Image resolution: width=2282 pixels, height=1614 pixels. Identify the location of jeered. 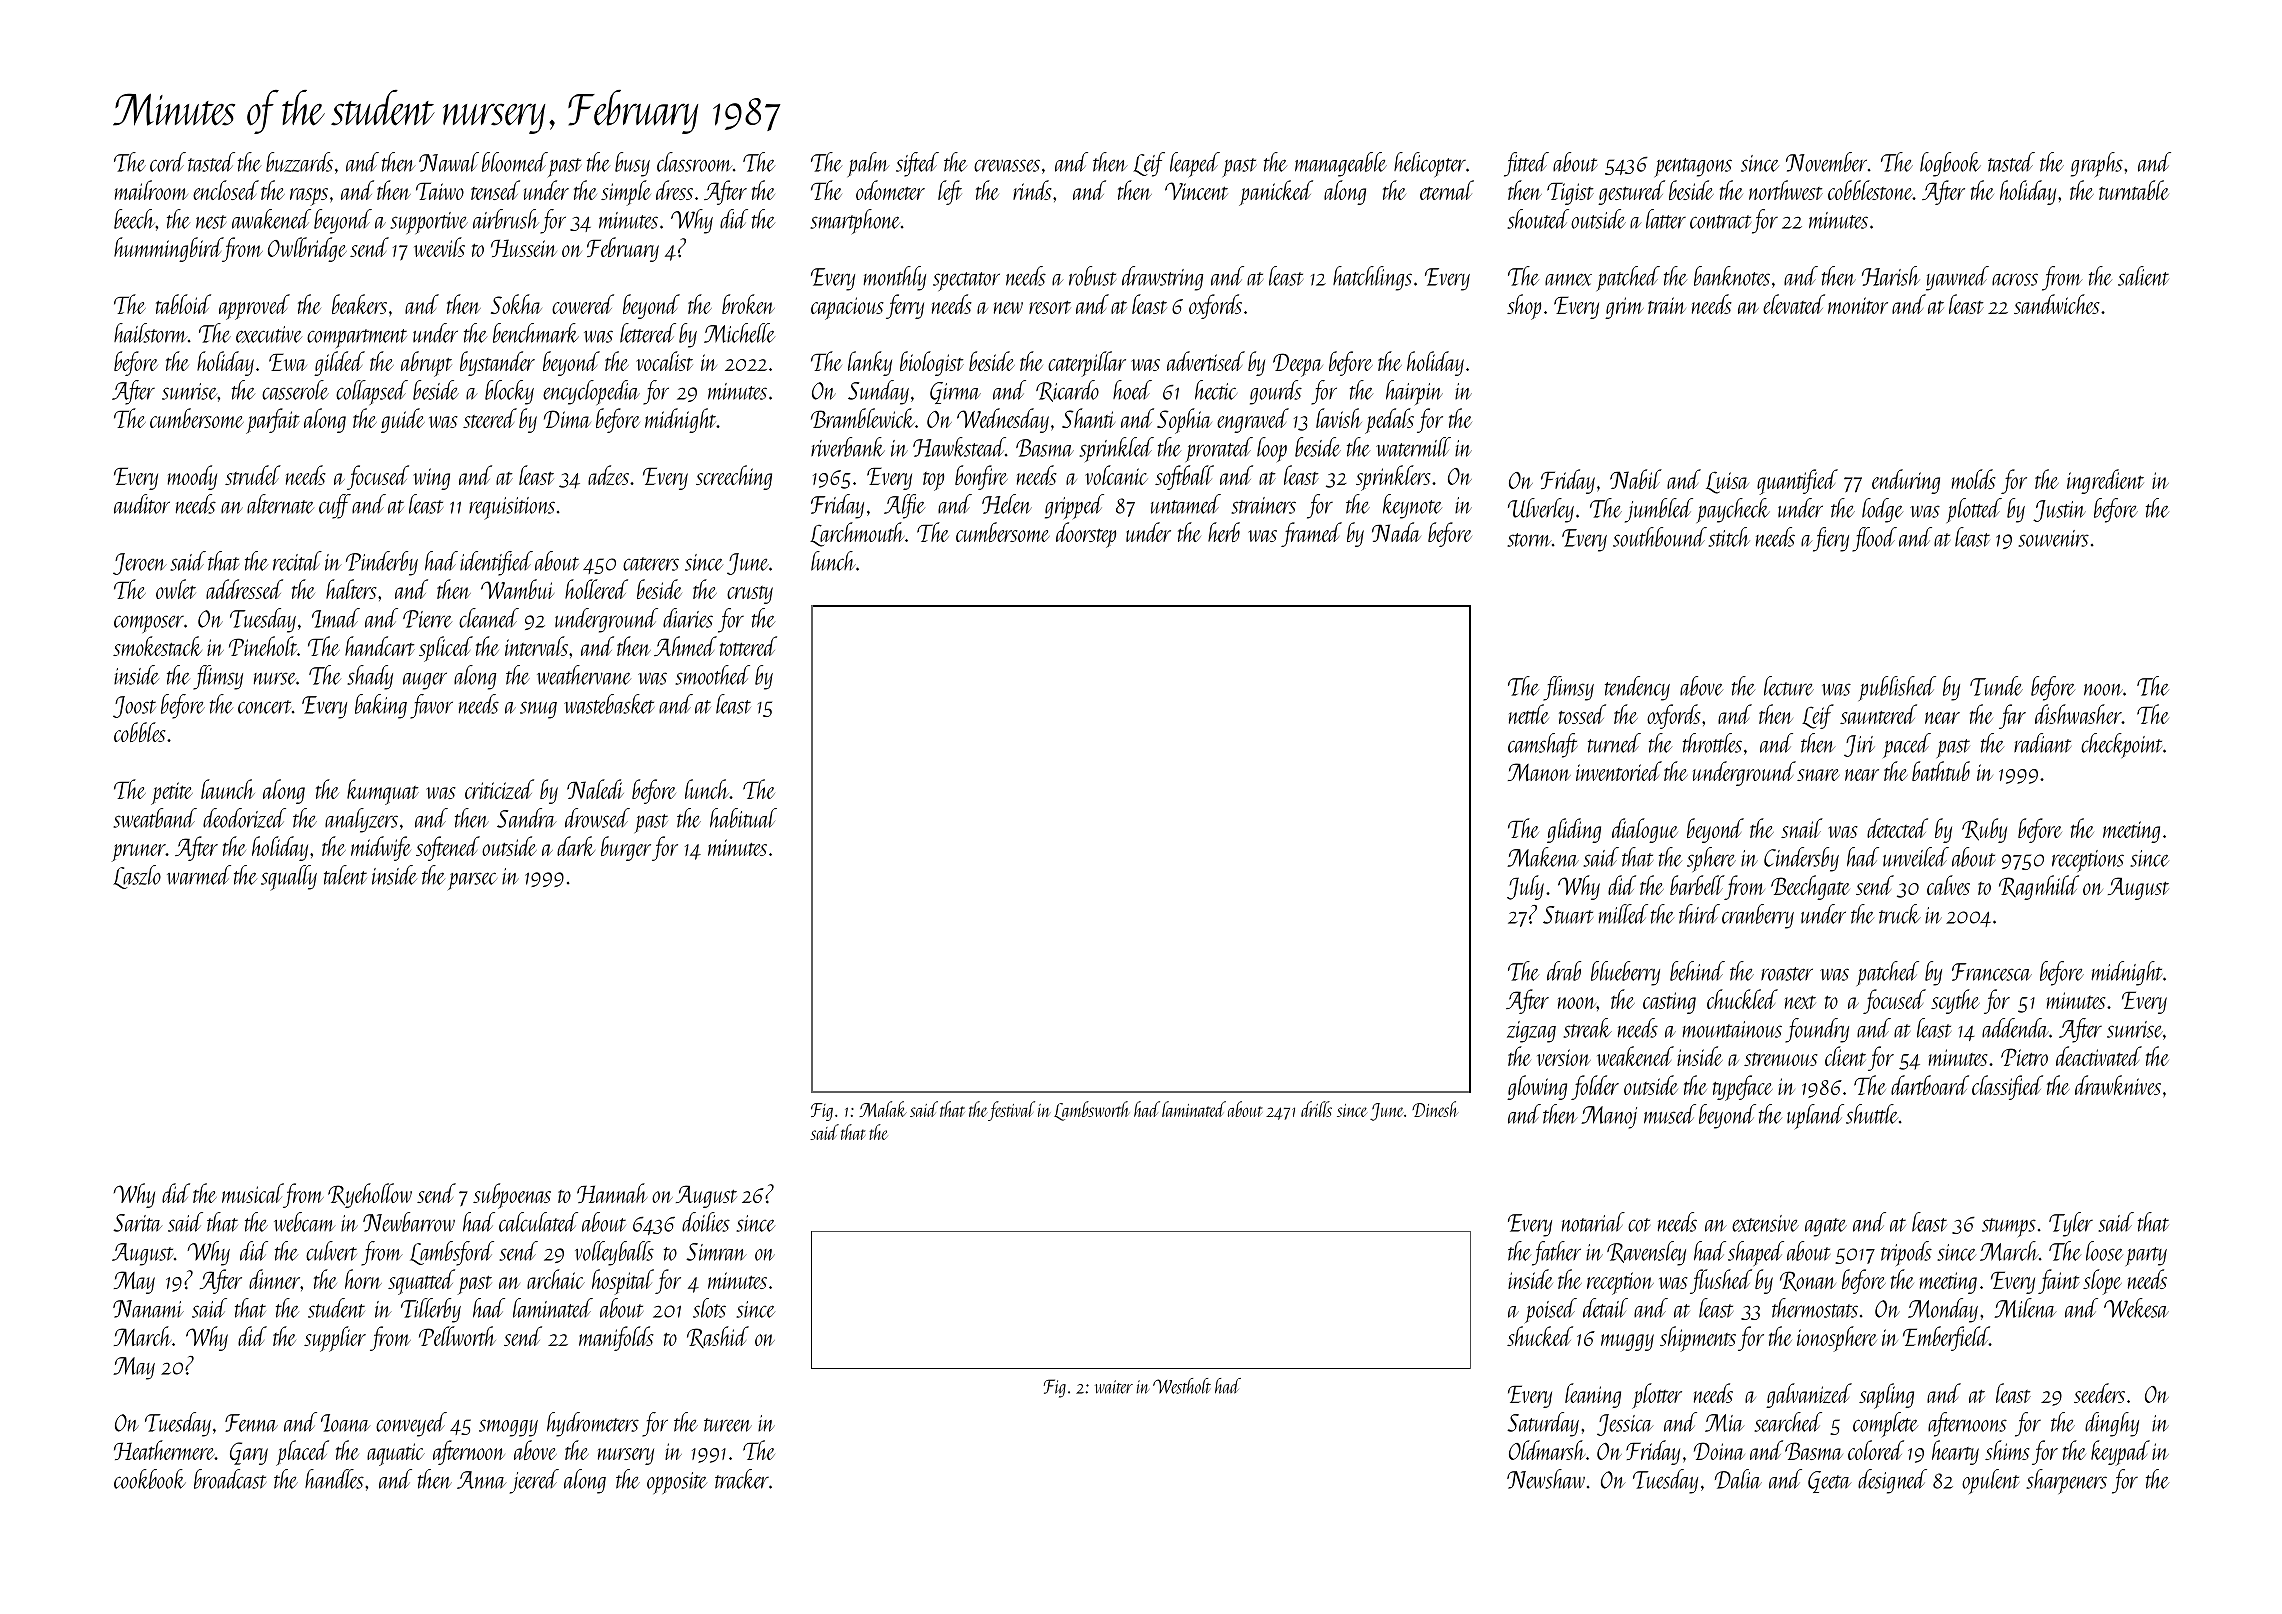
(534, 1481).
